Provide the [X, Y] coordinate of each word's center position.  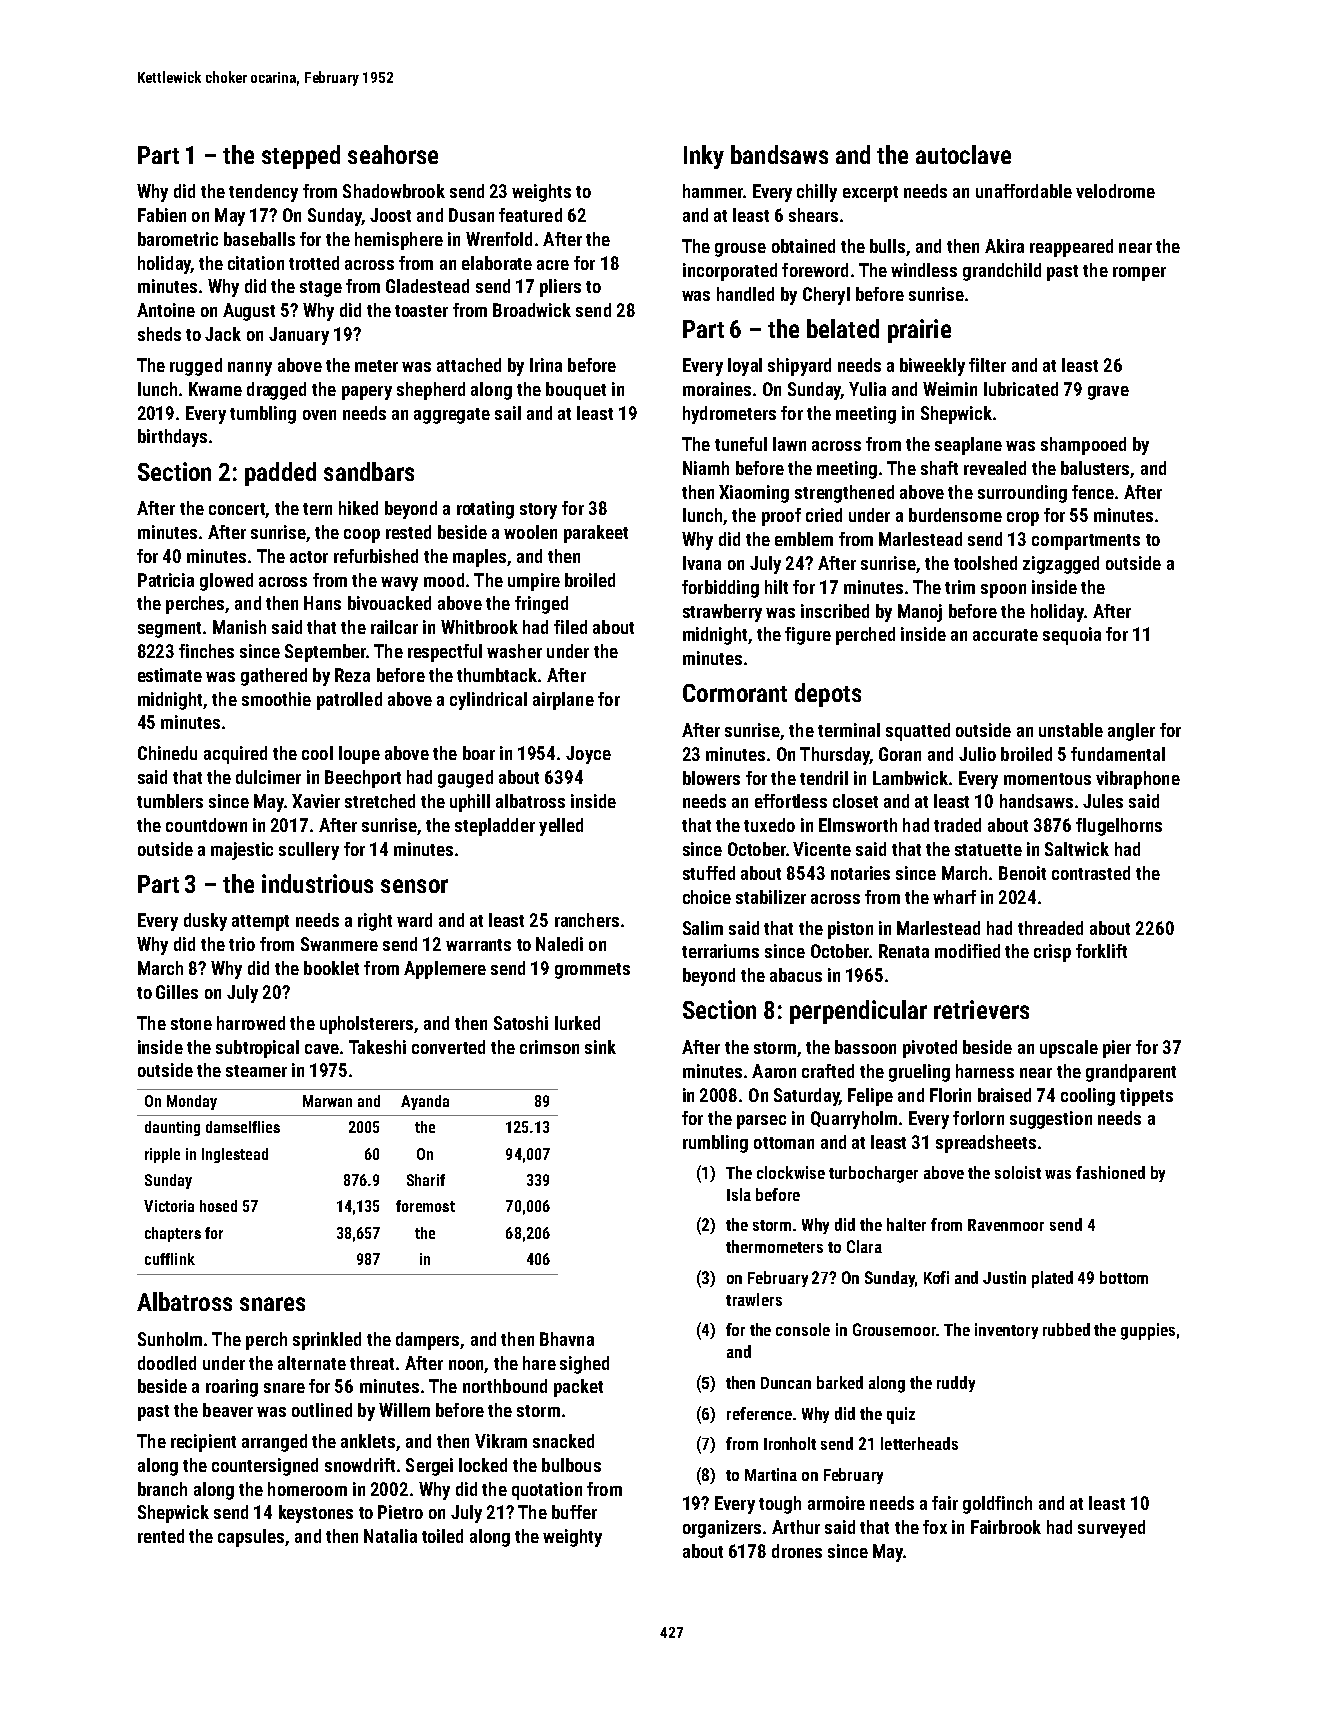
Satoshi [521, 1023]
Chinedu [167, 753]
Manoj [920, 613]
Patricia [166, 580]
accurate [1005, 635]
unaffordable [1024, 191]
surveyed [1111, 1529]
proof [781, 517]
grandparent [1131, 1073]
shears [813, 215]
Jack [223, 334]
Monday [192, 1102]
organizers [722, 1529]
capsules [251, 1538]
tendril [824, 778]
